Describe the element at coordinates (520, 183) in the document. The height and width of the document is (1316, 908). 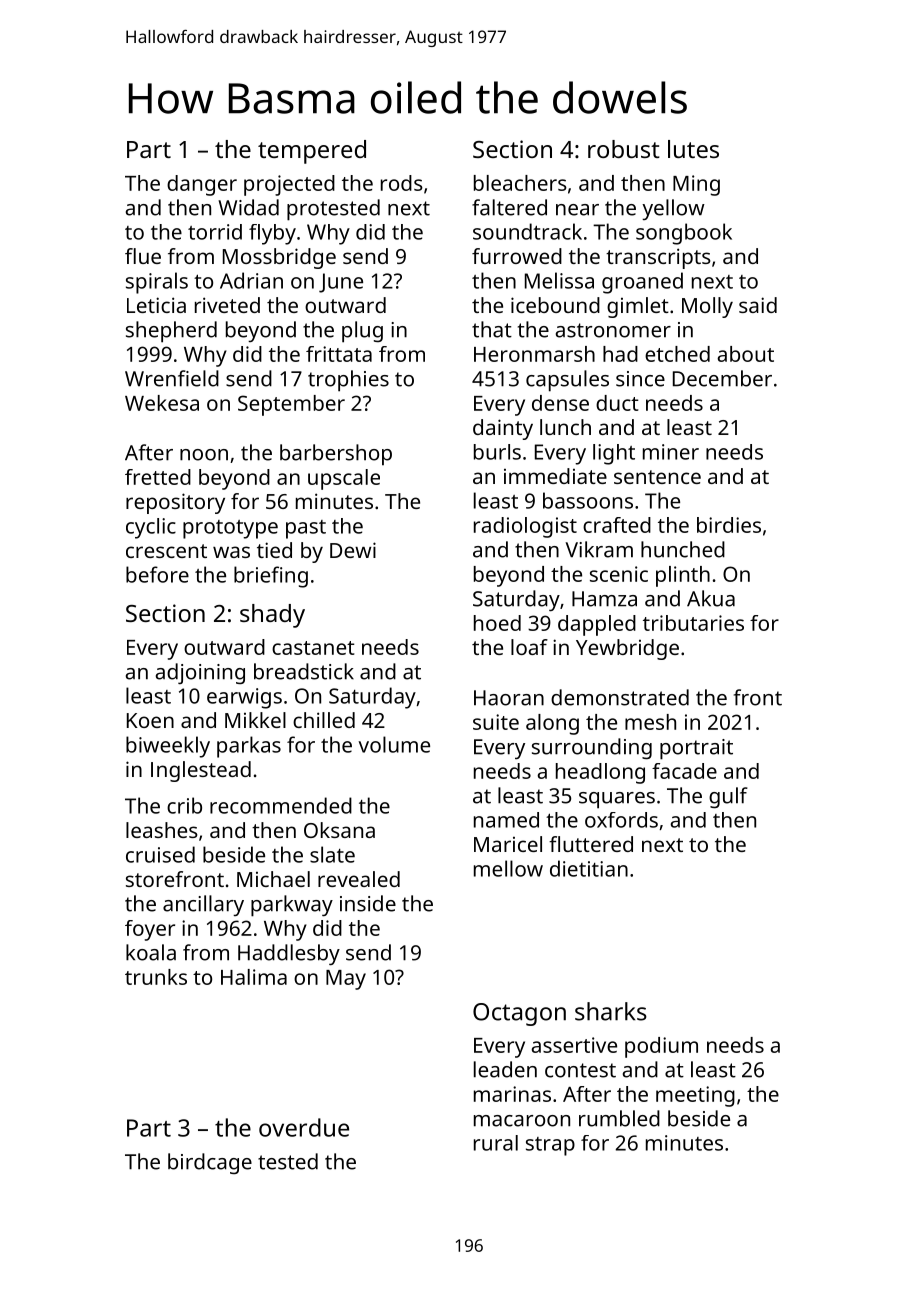
I see `bleachers` at that location.
